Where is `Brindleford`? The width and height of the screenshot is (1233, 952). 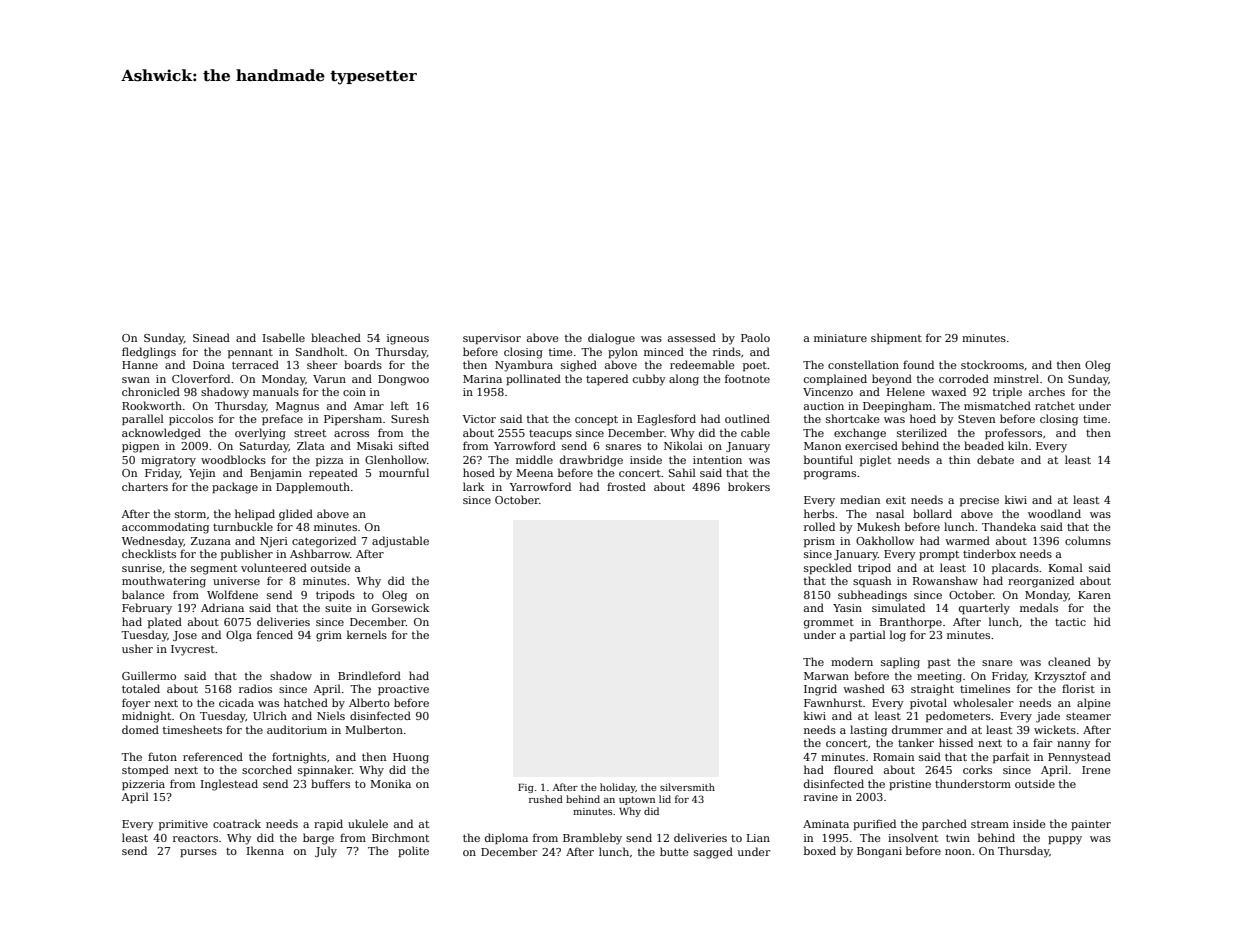 Brindleford is located at coordinates (369, 675).
